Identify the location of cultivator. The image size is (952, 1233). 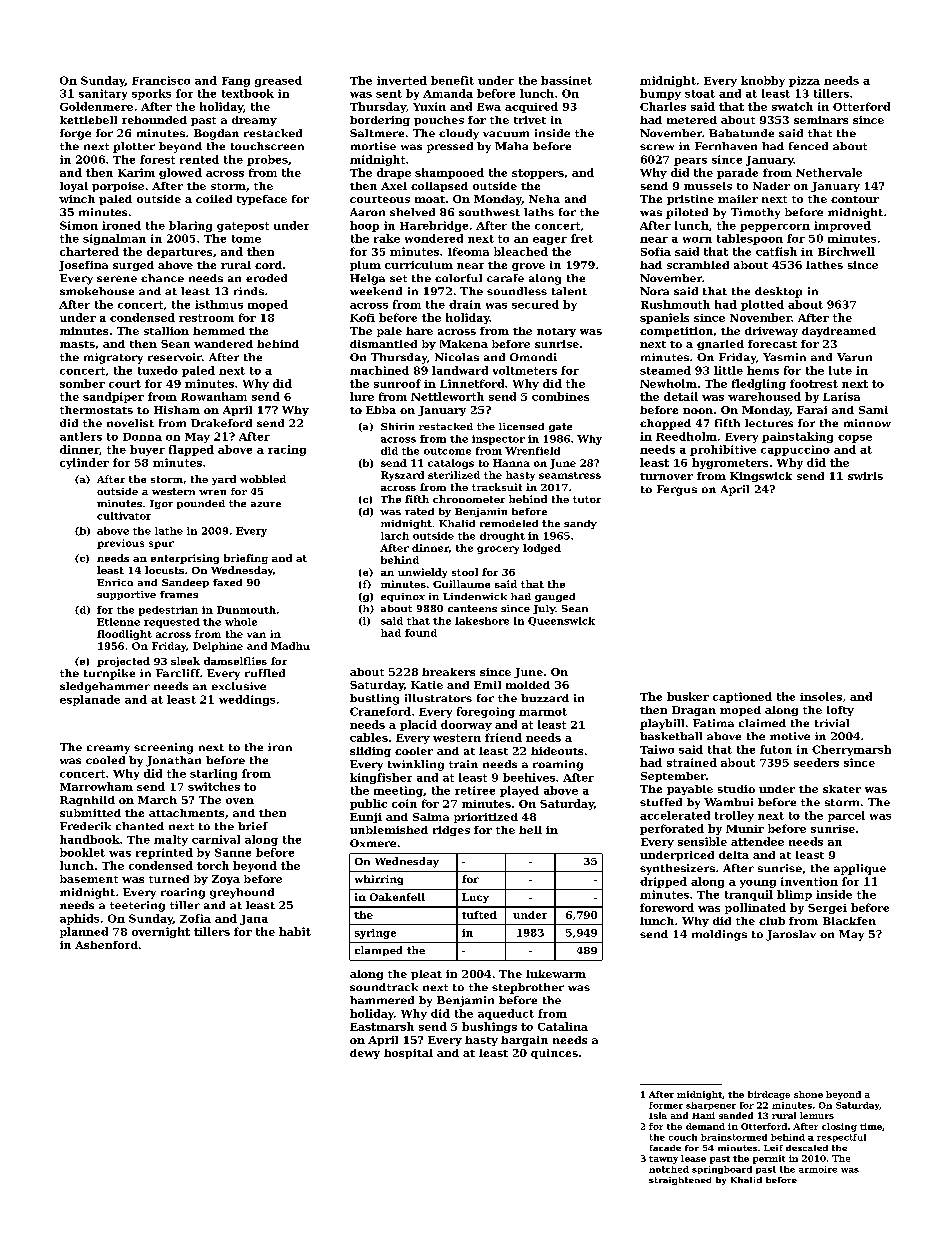
(124, 516).
